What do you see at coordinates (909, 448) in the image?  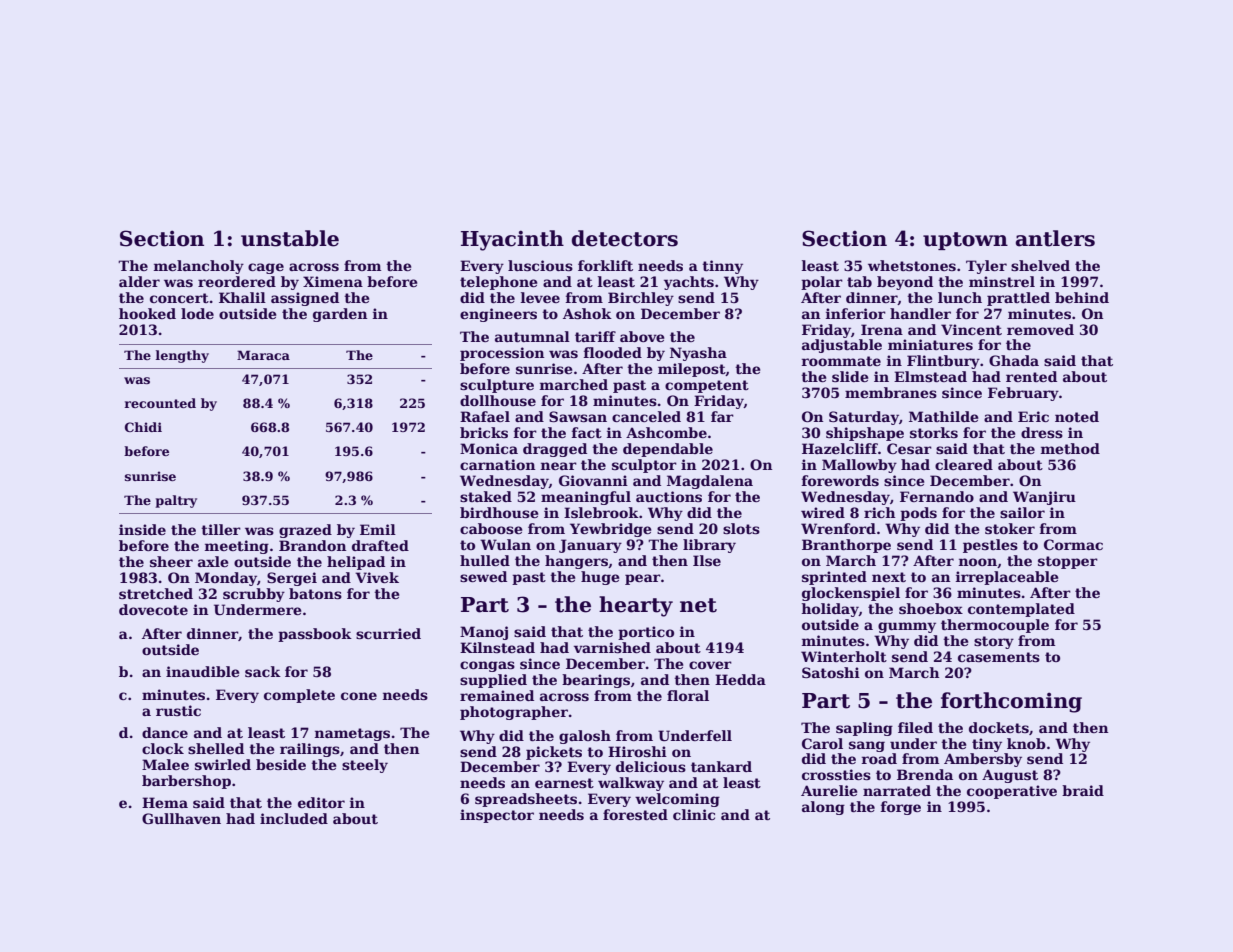 I see `Cesar` at bounding box center [909, 448].
